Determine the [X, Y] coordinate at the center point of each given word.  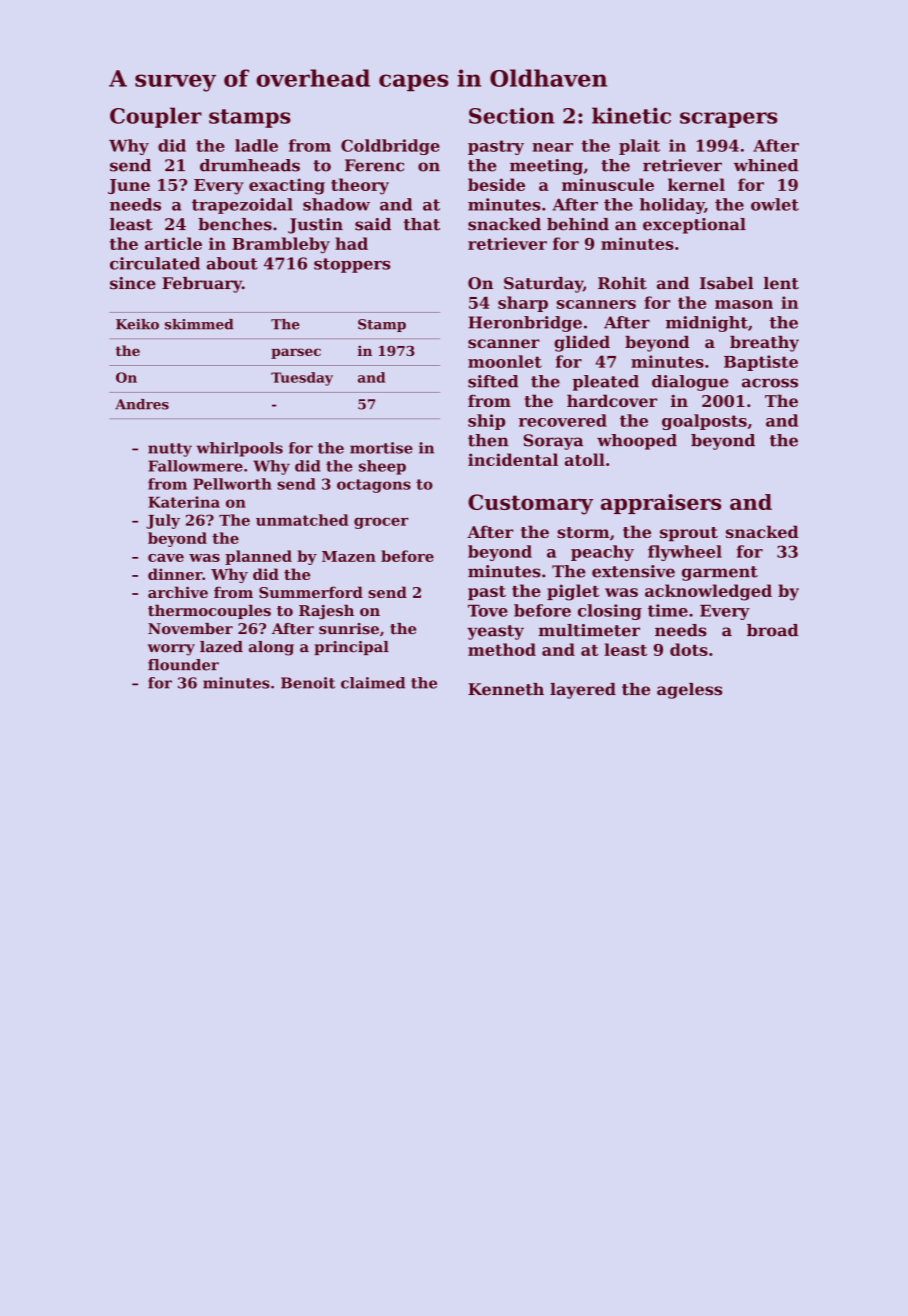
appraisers [661, 504]
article [173, 243]
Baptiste [761, 363]
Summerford [311, 592]
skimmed [199, 324]
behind [578, 224]
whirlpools [239, 449]
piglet [573, 592]
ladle [256, 145]
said [373, 224]
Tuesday [302, 379]
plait [639, 147]
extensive [633, 571]
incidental [513, 459]
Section [512, 115]
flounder [183, 665]
